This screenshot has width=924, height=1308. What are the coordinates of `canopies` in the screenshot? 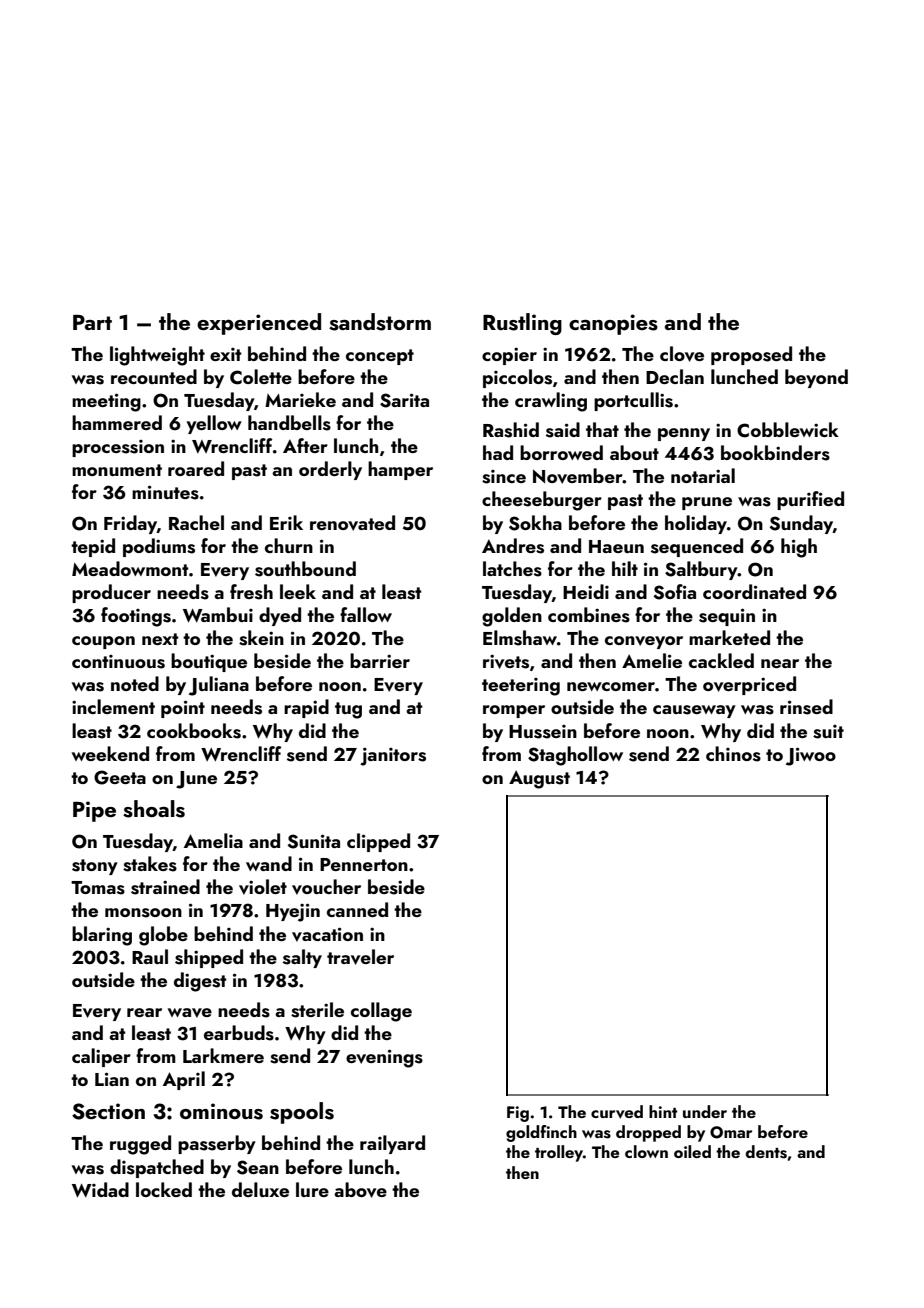 It's located at (613, 324).
